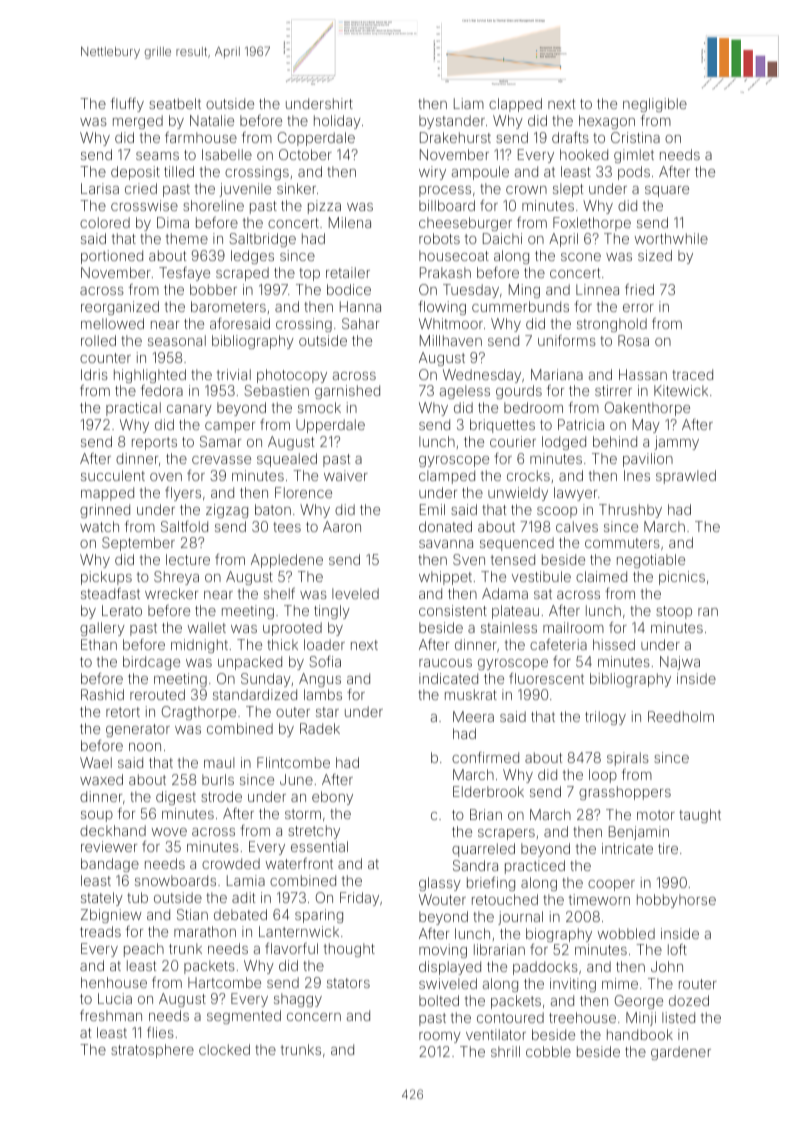  What do you see at coordinates (700, 816) in the screenshot?
I see `taught` at bounding box center [700, 816].
